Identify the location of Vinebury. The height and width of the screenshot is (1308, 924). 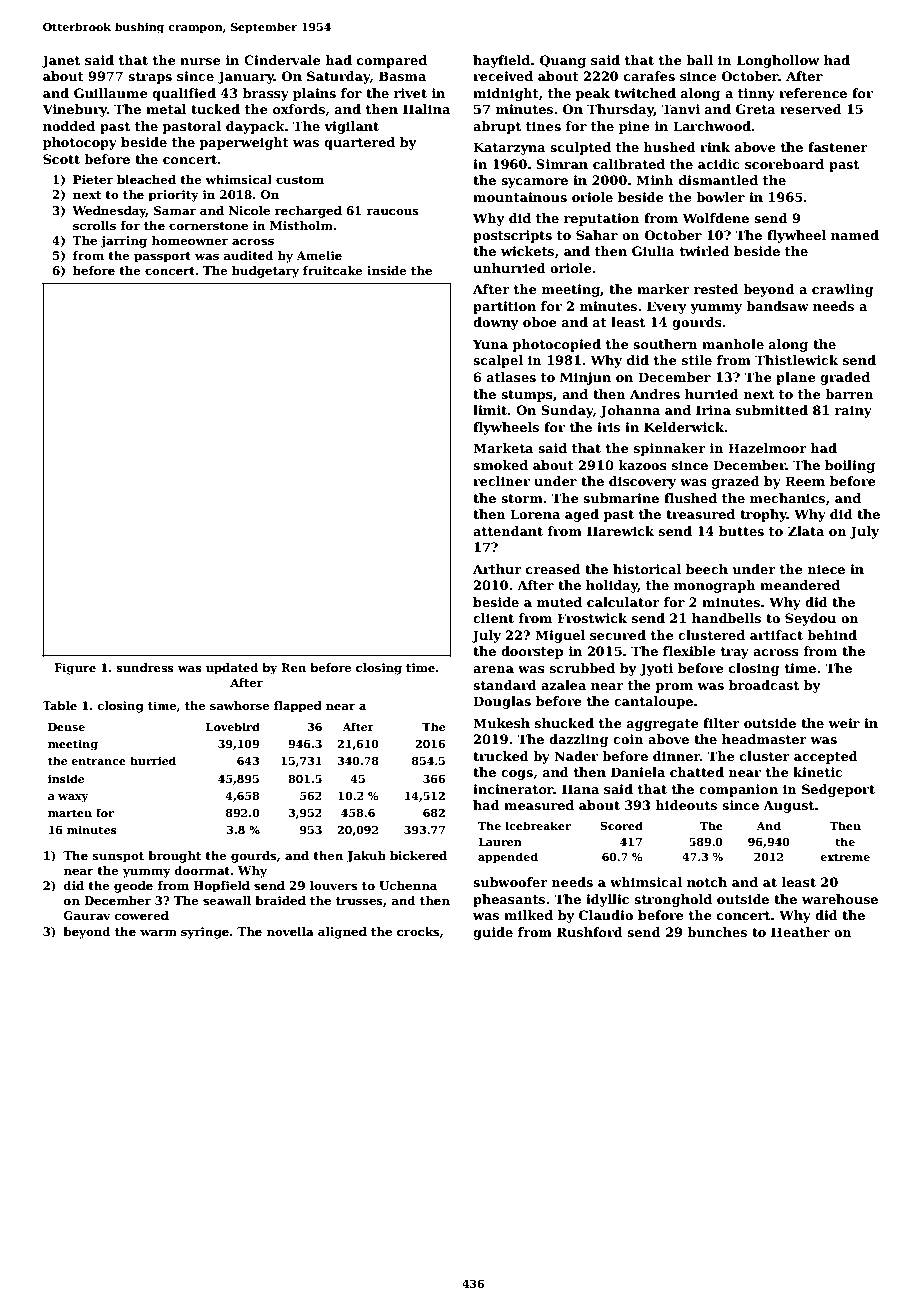
(75, 110).
